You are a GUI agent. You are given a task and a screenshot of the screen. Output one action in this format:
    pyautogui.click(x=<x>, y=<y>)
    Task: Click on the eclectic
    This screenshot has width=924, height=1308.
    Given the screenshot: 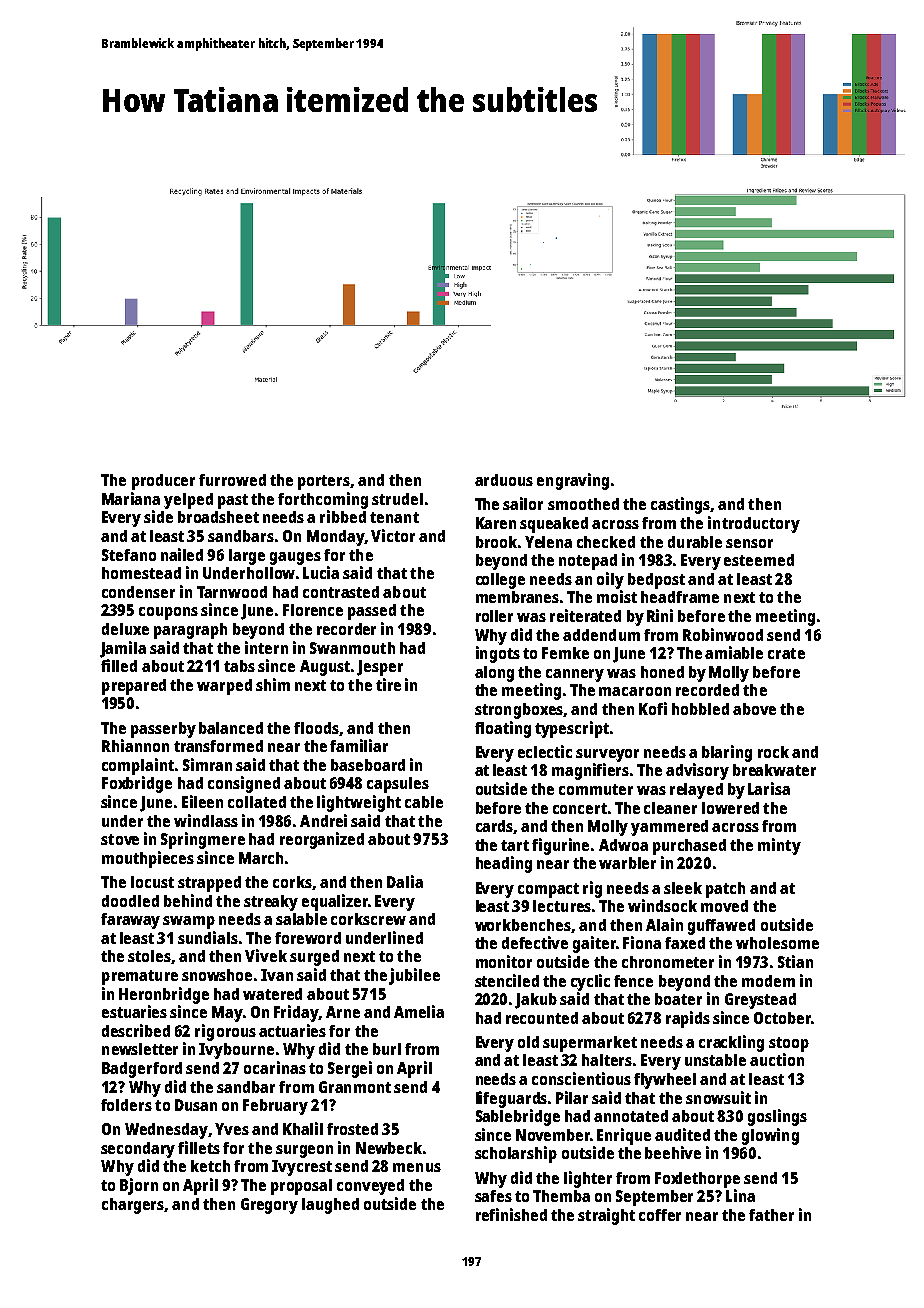 What is the action you would take?
    pyautogui.click(x=545, y=751)
